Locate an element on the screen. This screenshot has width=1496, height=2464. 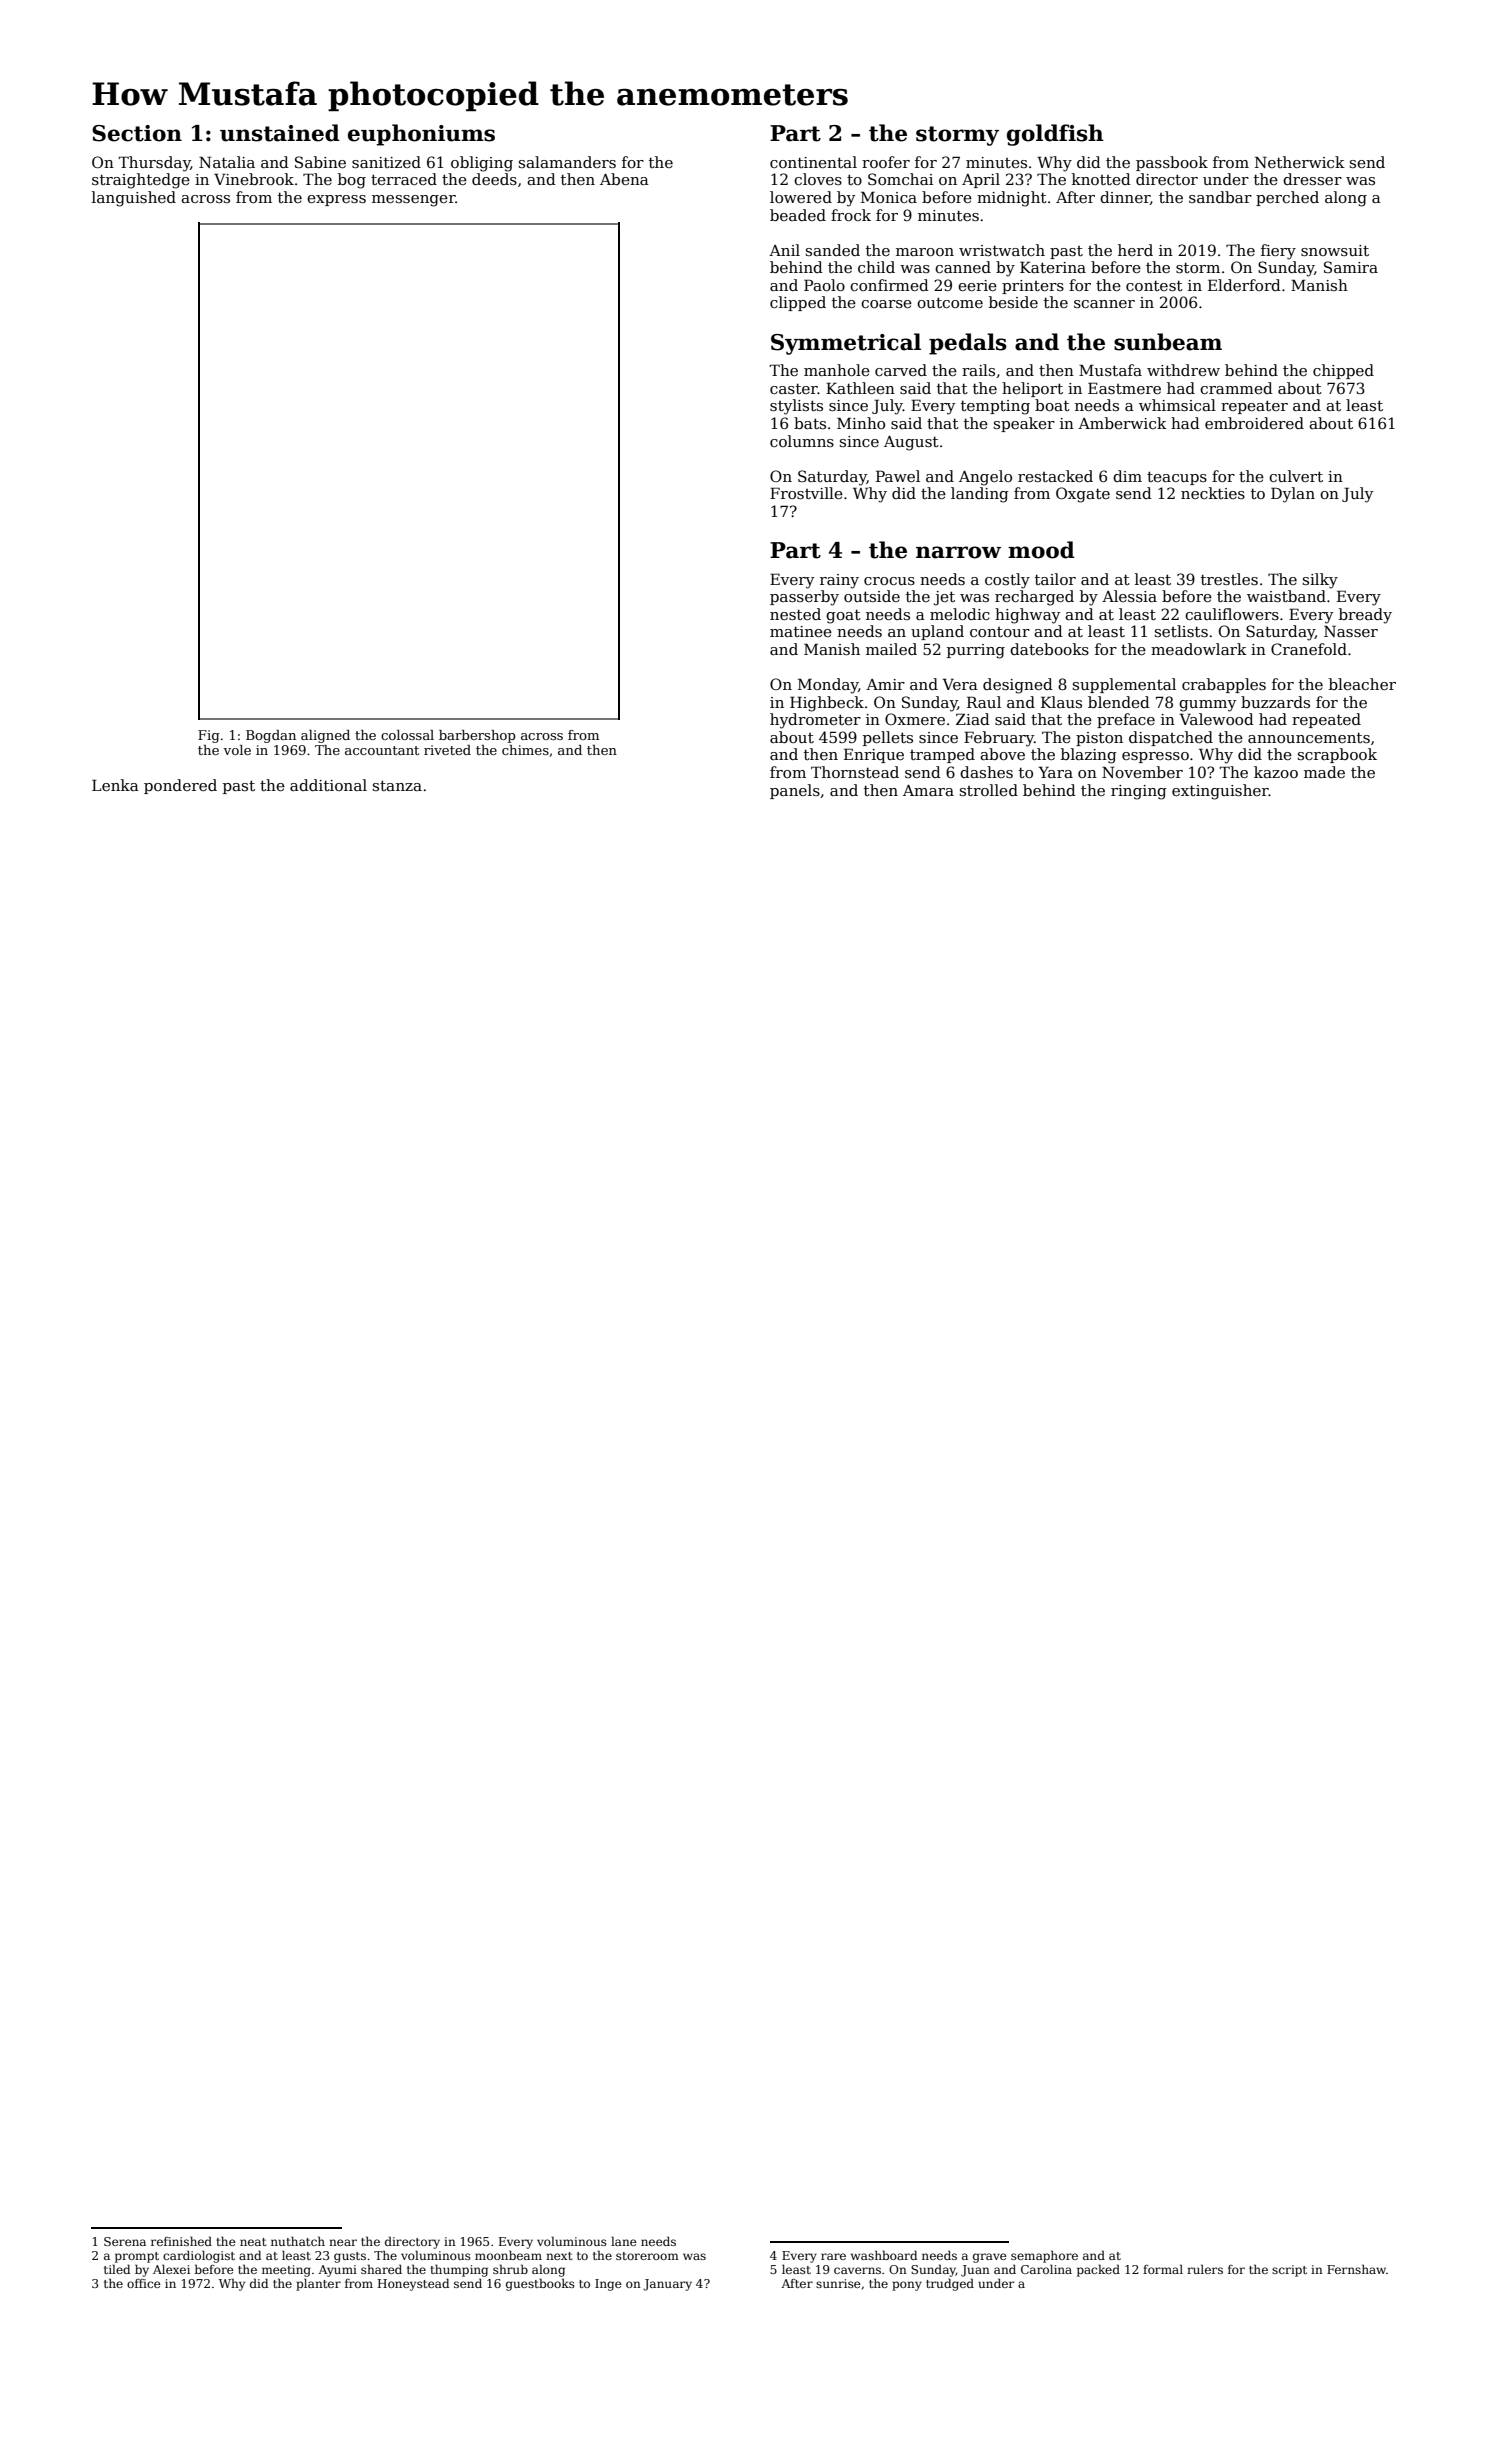
planter is located at coordinates (318, 2284).
